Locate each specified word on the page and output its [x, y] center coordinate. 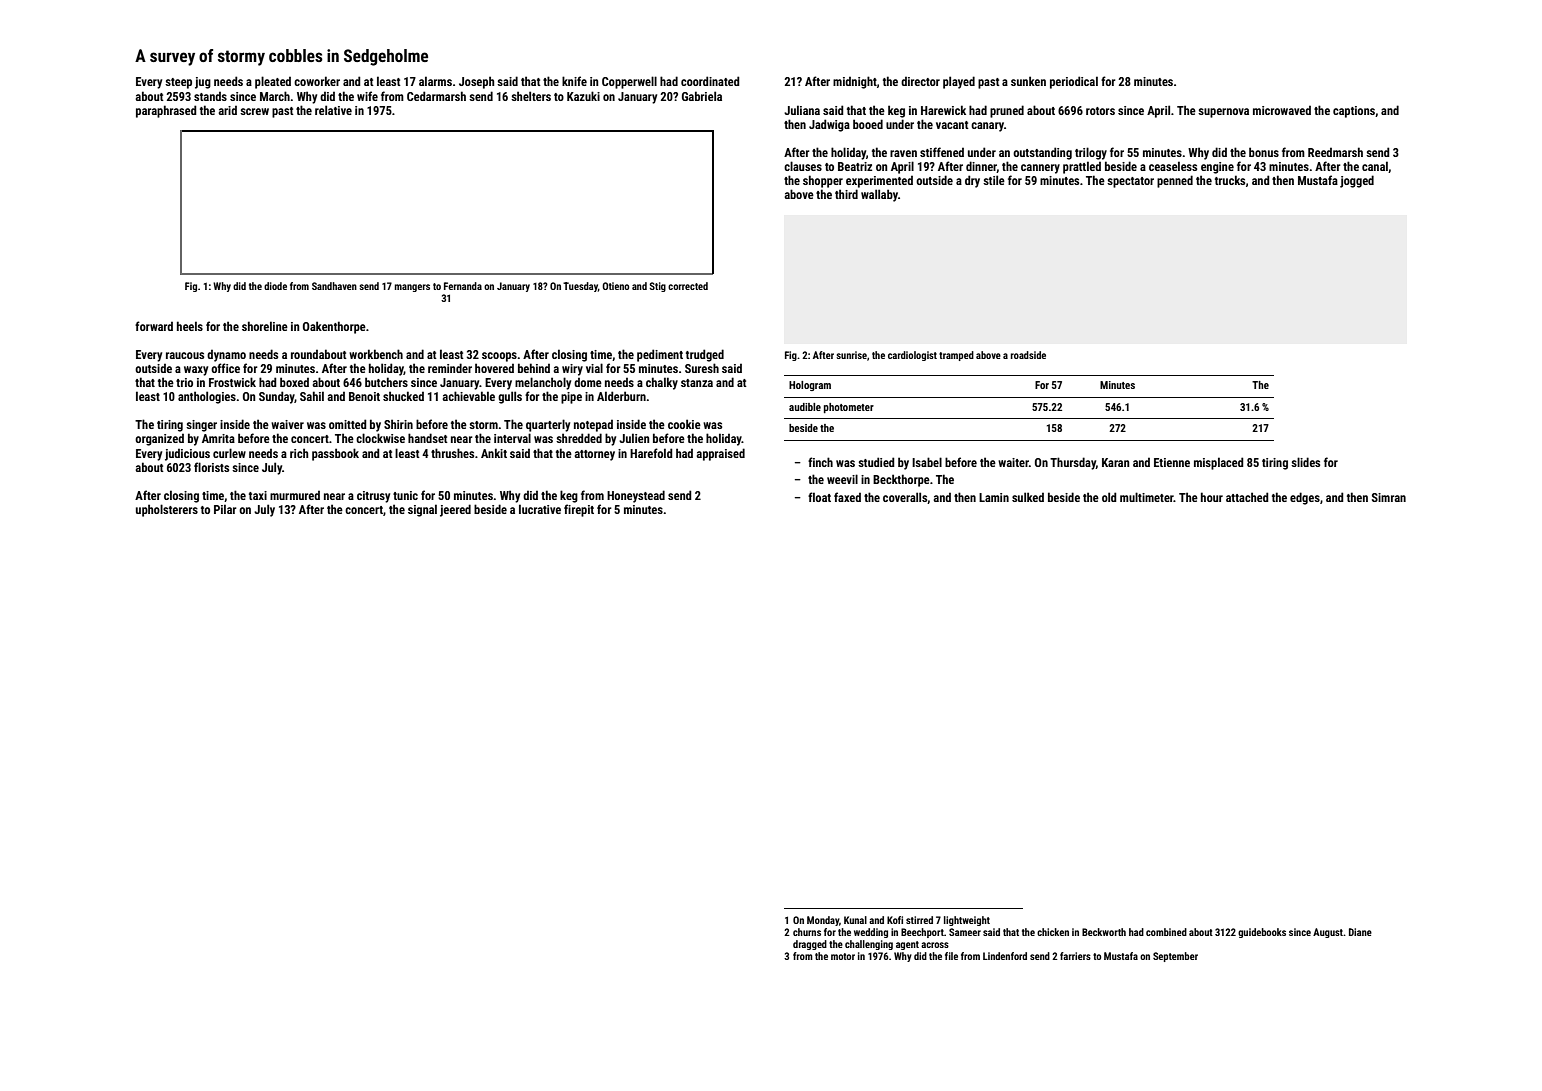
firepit [579, 510]
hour [1212, 497]
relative [333, 110]
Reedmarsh [1335, 152]
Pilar [225, 509]
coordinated [710, 81]
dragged [810, 945]
